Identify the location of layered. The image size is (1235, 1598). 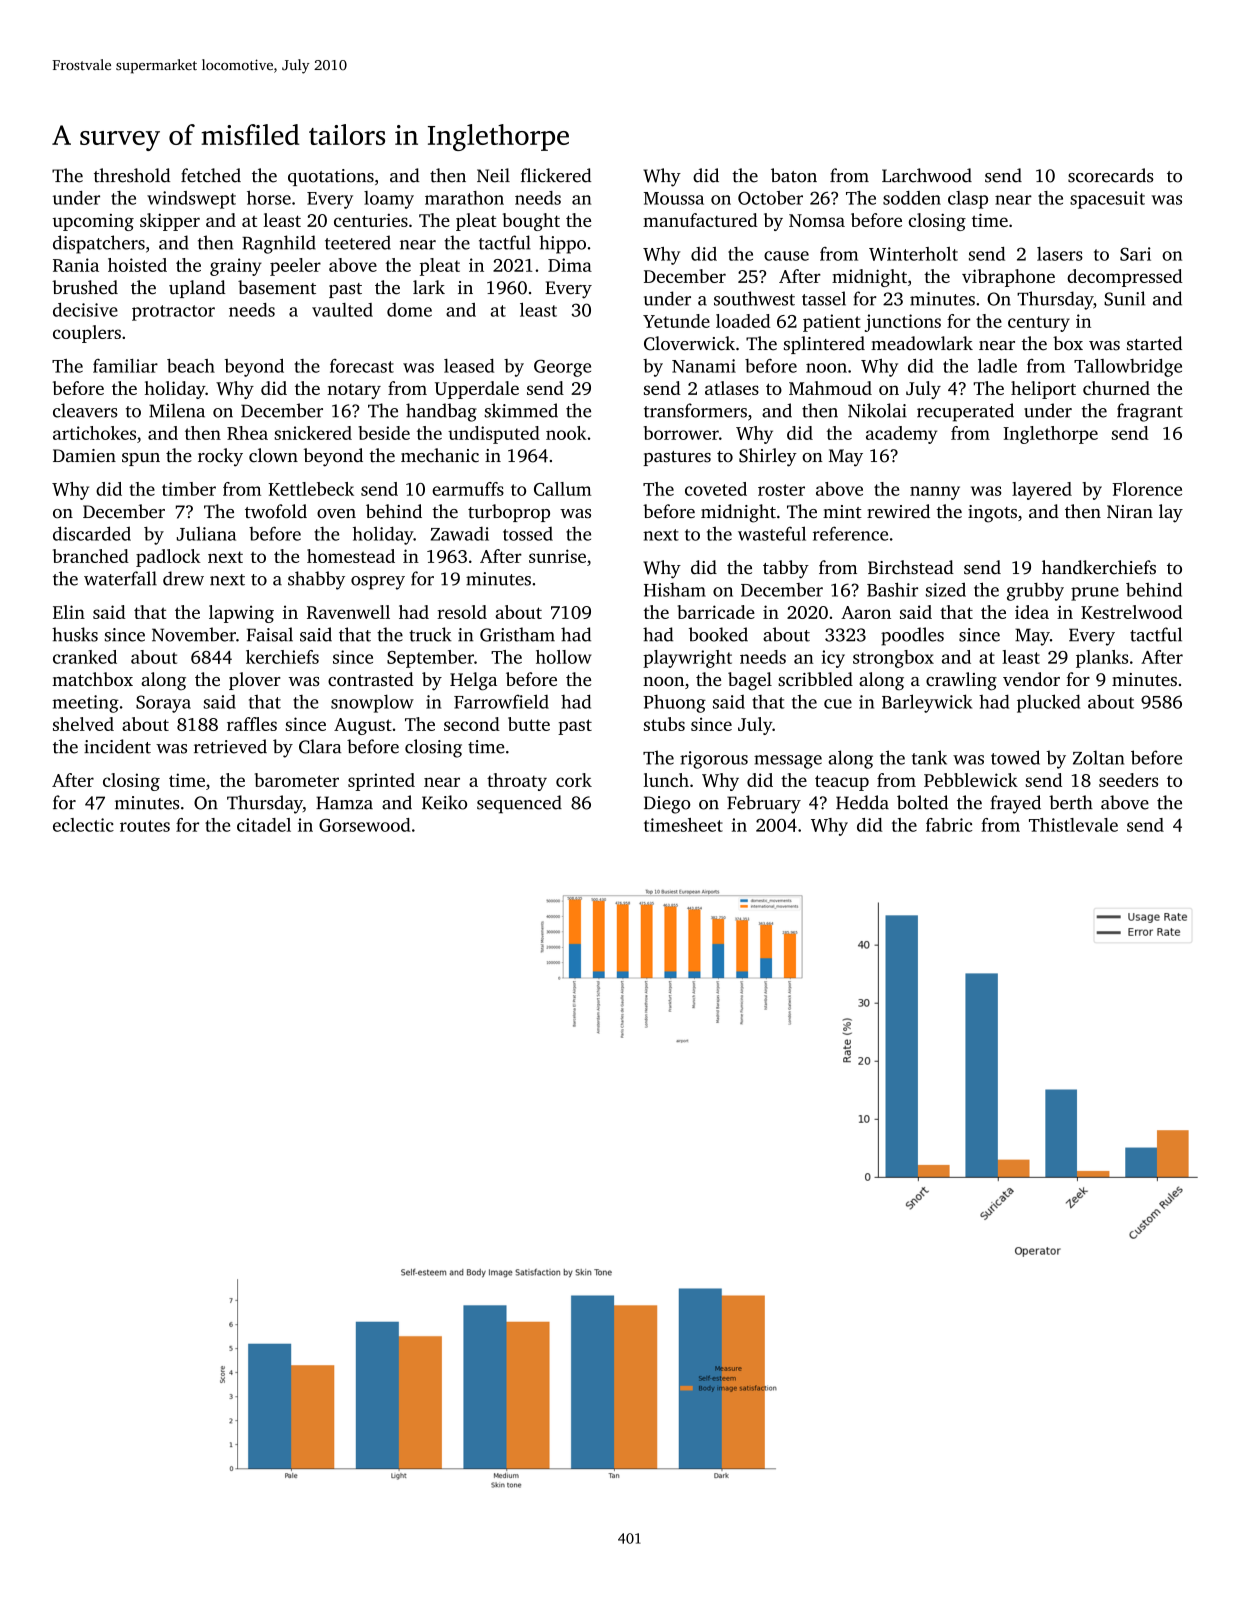
(1042, 491).
